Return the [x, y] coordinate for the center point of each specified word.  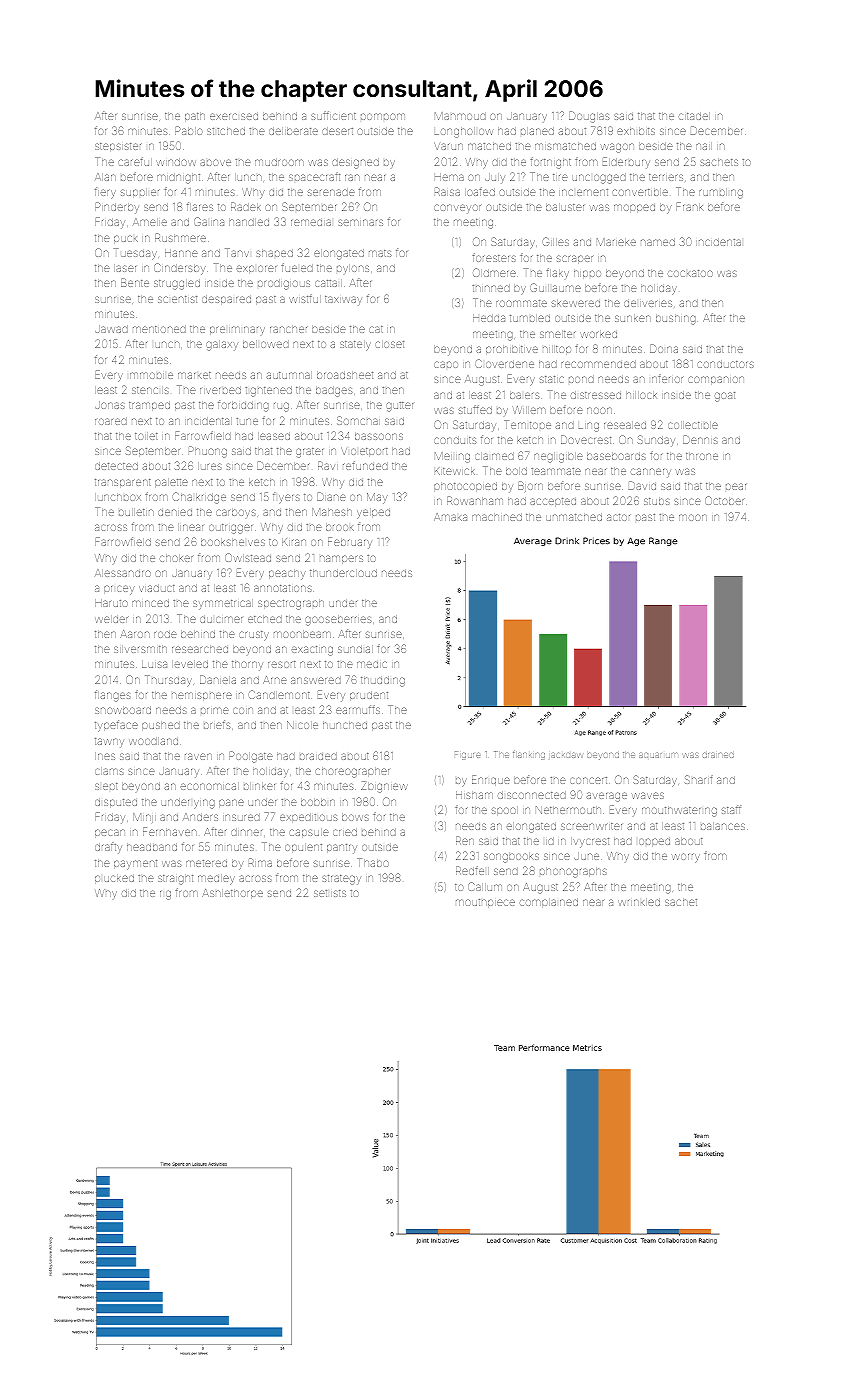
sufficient [333, 115]
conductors [725, 364]
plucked [114, 879]
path [195, 117]
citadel [694, 116]
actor [618, 517]
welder [111, 619]
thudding [383, 681]
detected [116, 466]
